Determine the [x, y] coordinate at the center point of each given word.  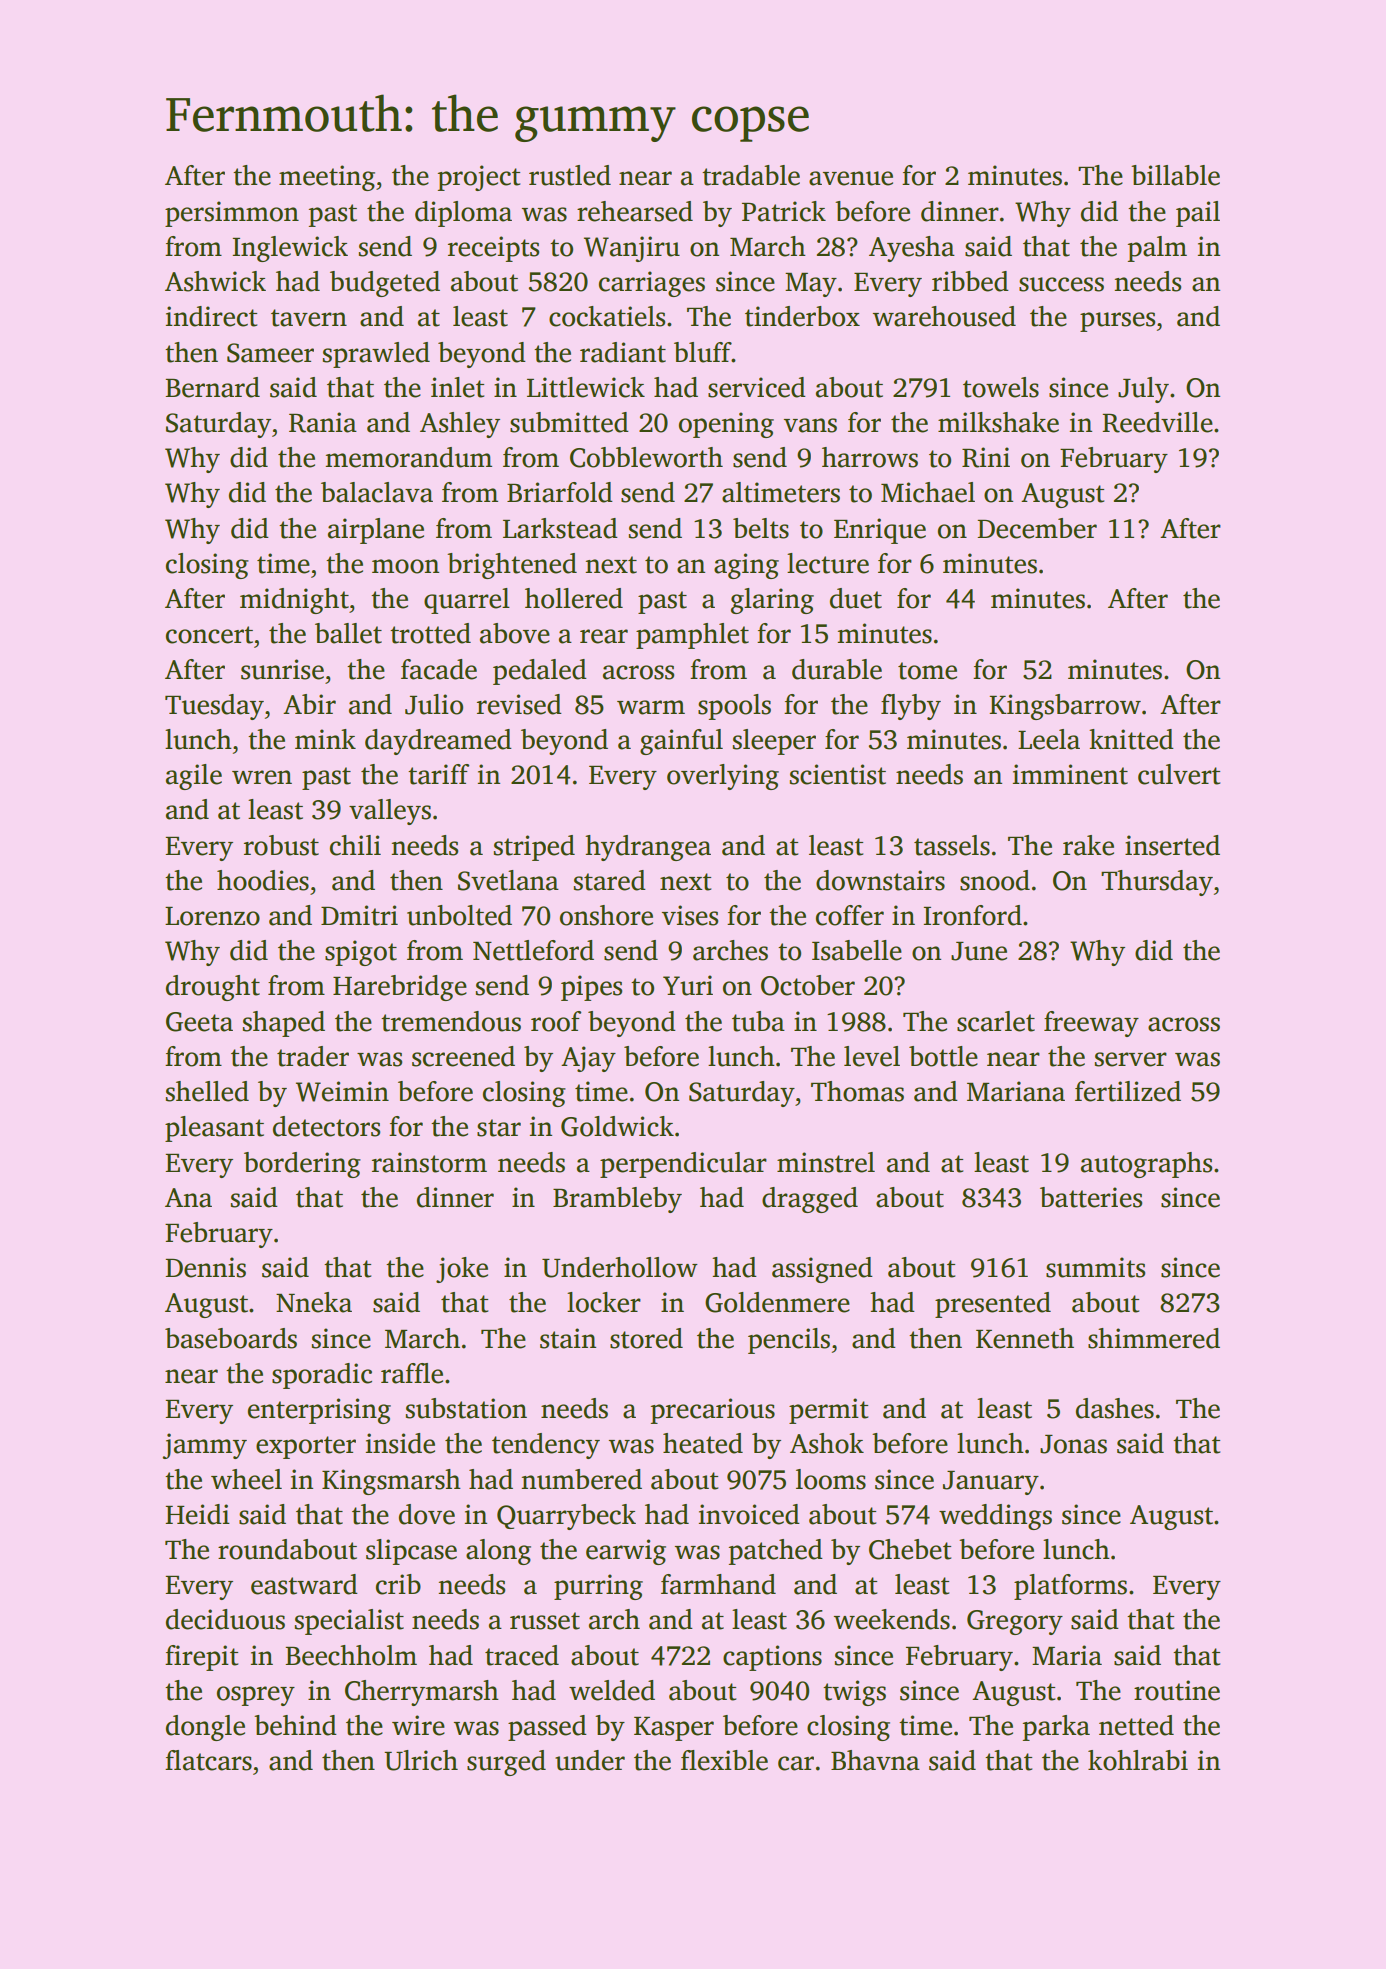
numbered [581, 1479]
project [479, 178]
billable [1175, 175]
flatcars [208, 1760]
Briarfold [560, 492]
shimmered [1154, 1338]
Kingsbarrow [1065, 707]
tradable [751, 175]
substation [466, 1408]
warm [651, 707]
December [1037, 528]
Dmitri [359, 915]
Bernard [212, 387]
